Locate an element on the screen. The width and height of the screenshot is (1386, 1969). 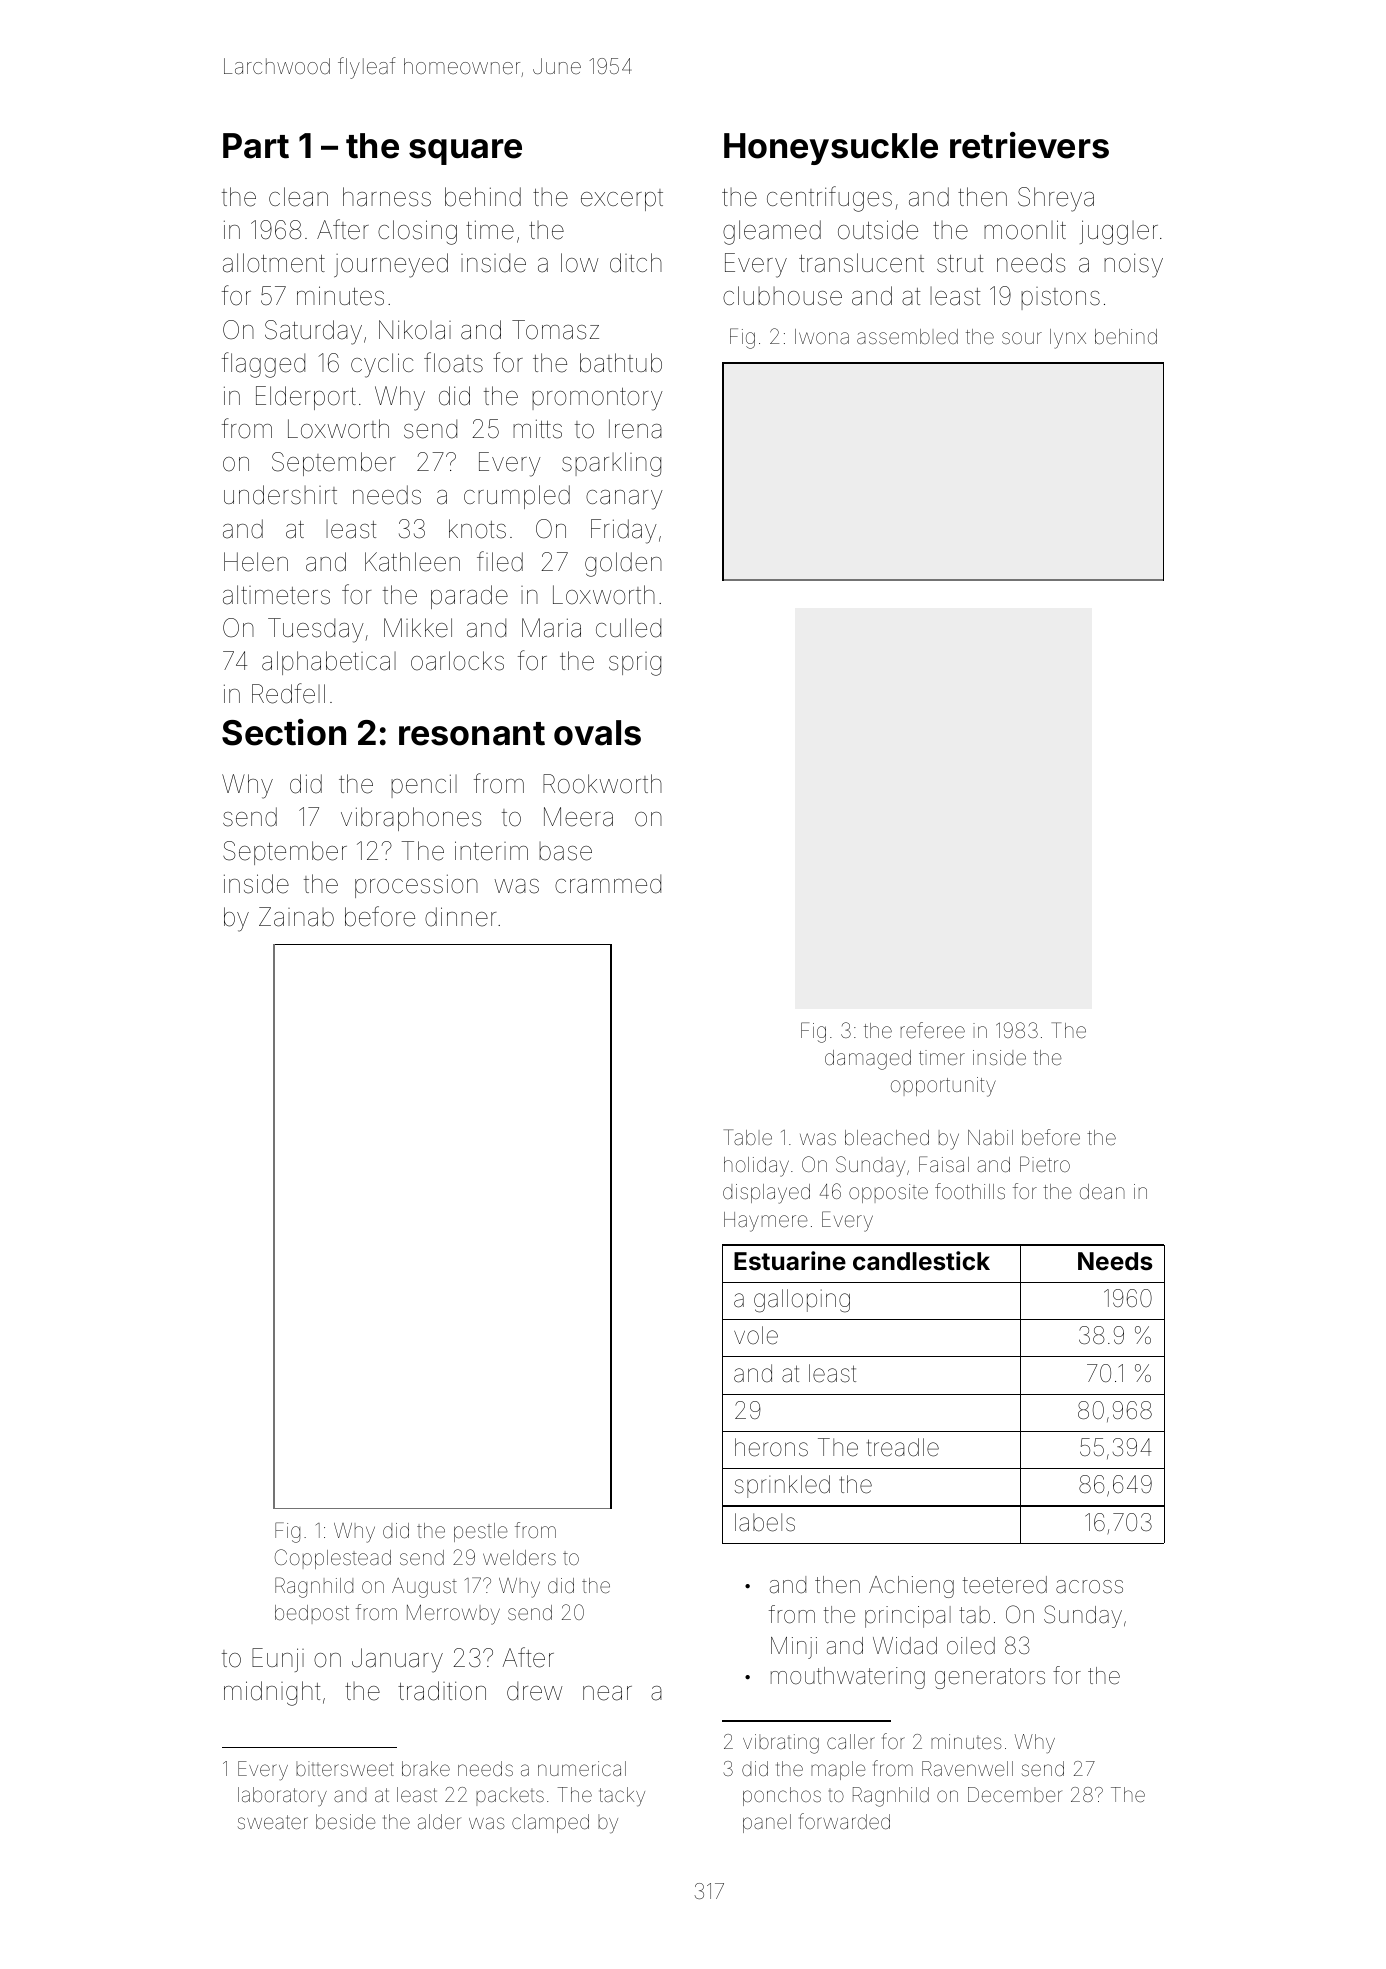
dinner is located at coordinates (460, 917).
